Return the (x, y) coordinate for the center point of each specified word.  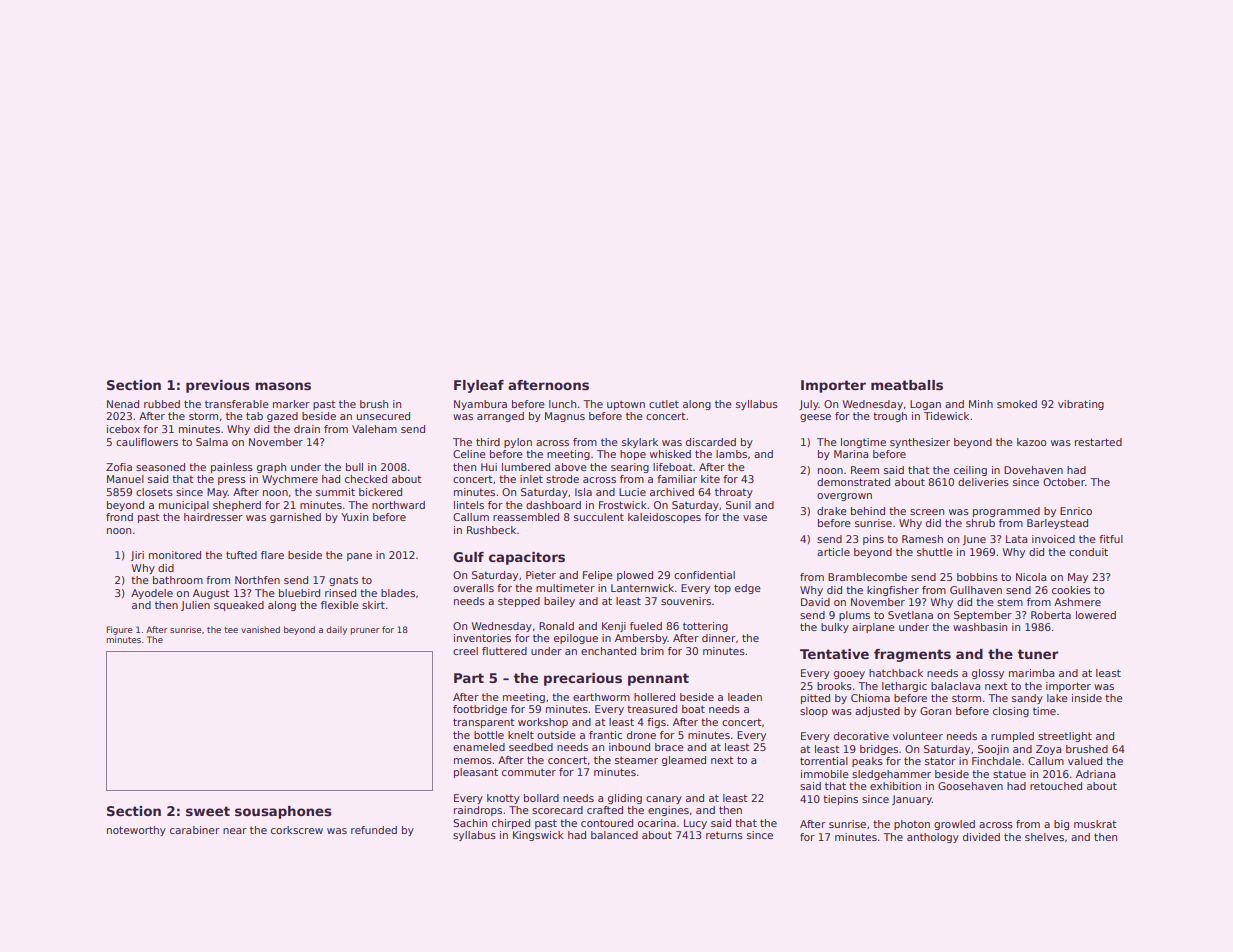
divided (981, 837)
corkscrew (297, 830)
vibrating (1081, 405)
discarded (711, 442)
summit (335, 492)
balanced (614, 835)
